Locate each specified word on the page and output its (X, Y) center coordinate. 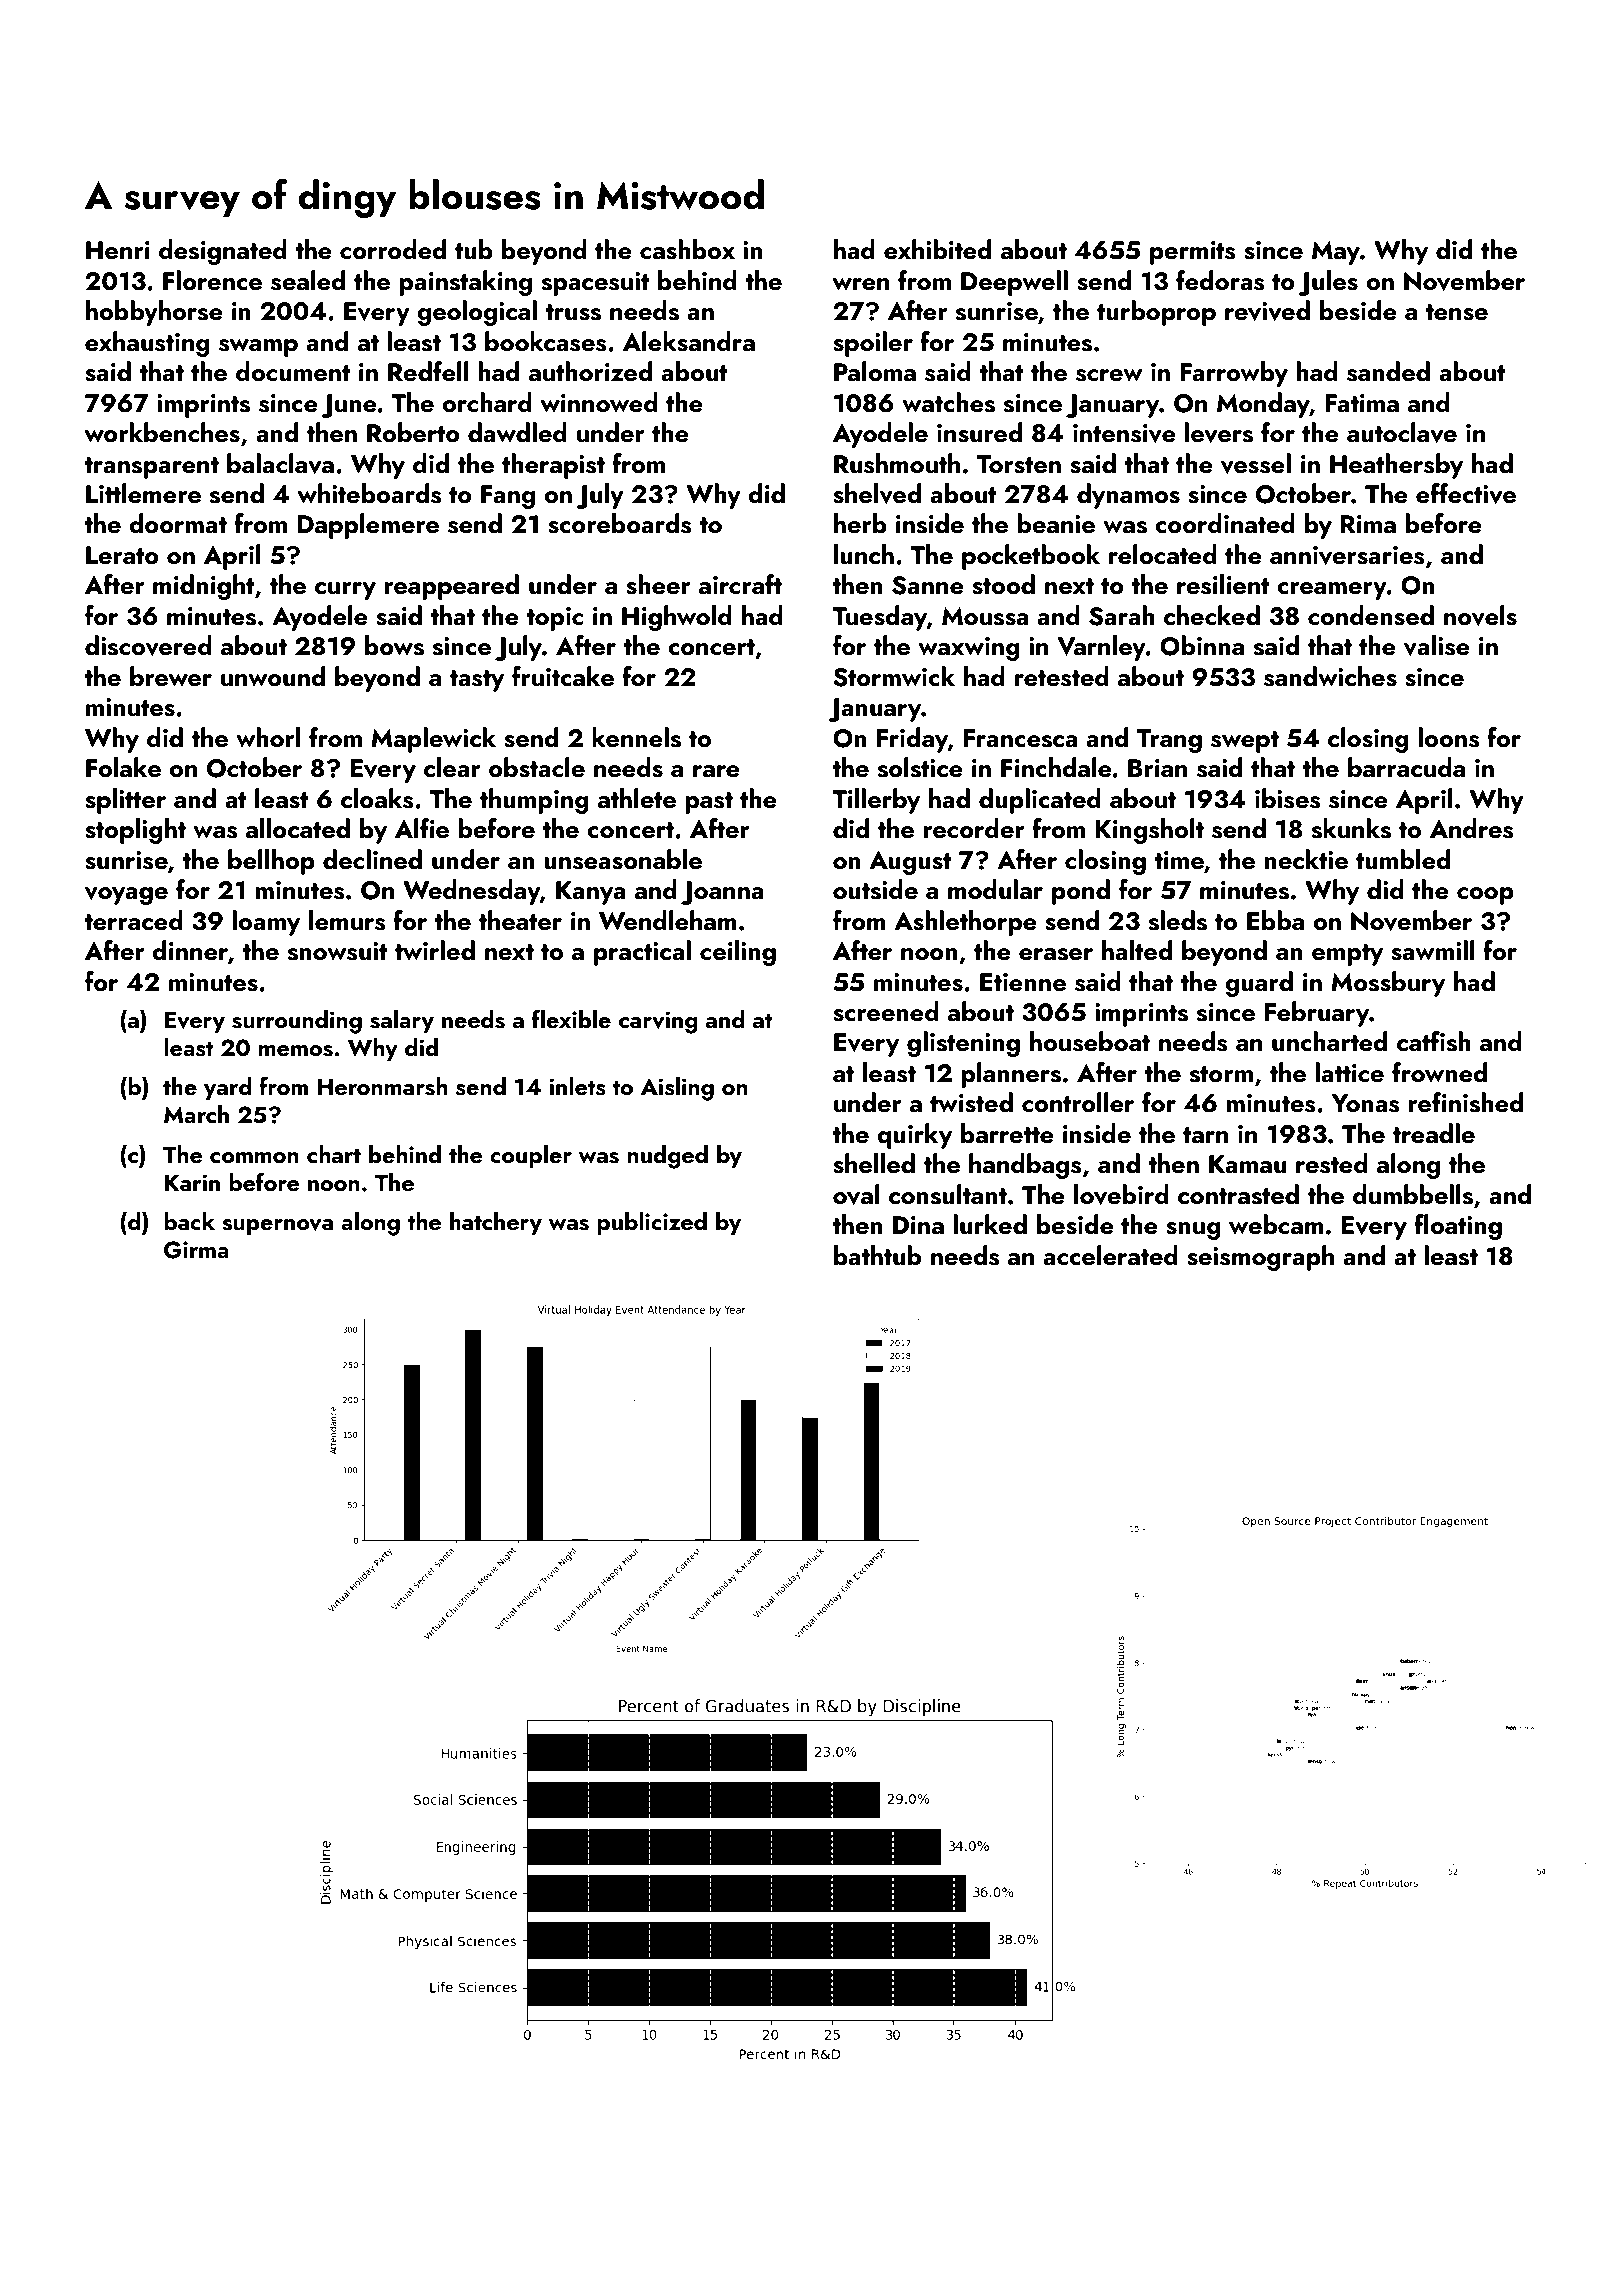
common (254, 1157)
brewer (171, 676)
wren (861, 284)
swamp (258, 348)
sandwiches (1330, 676)
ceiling (738, 953)
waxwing (969, 649)
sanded (1388, 371)
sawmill (1433, 950)
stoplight (135, 831)
